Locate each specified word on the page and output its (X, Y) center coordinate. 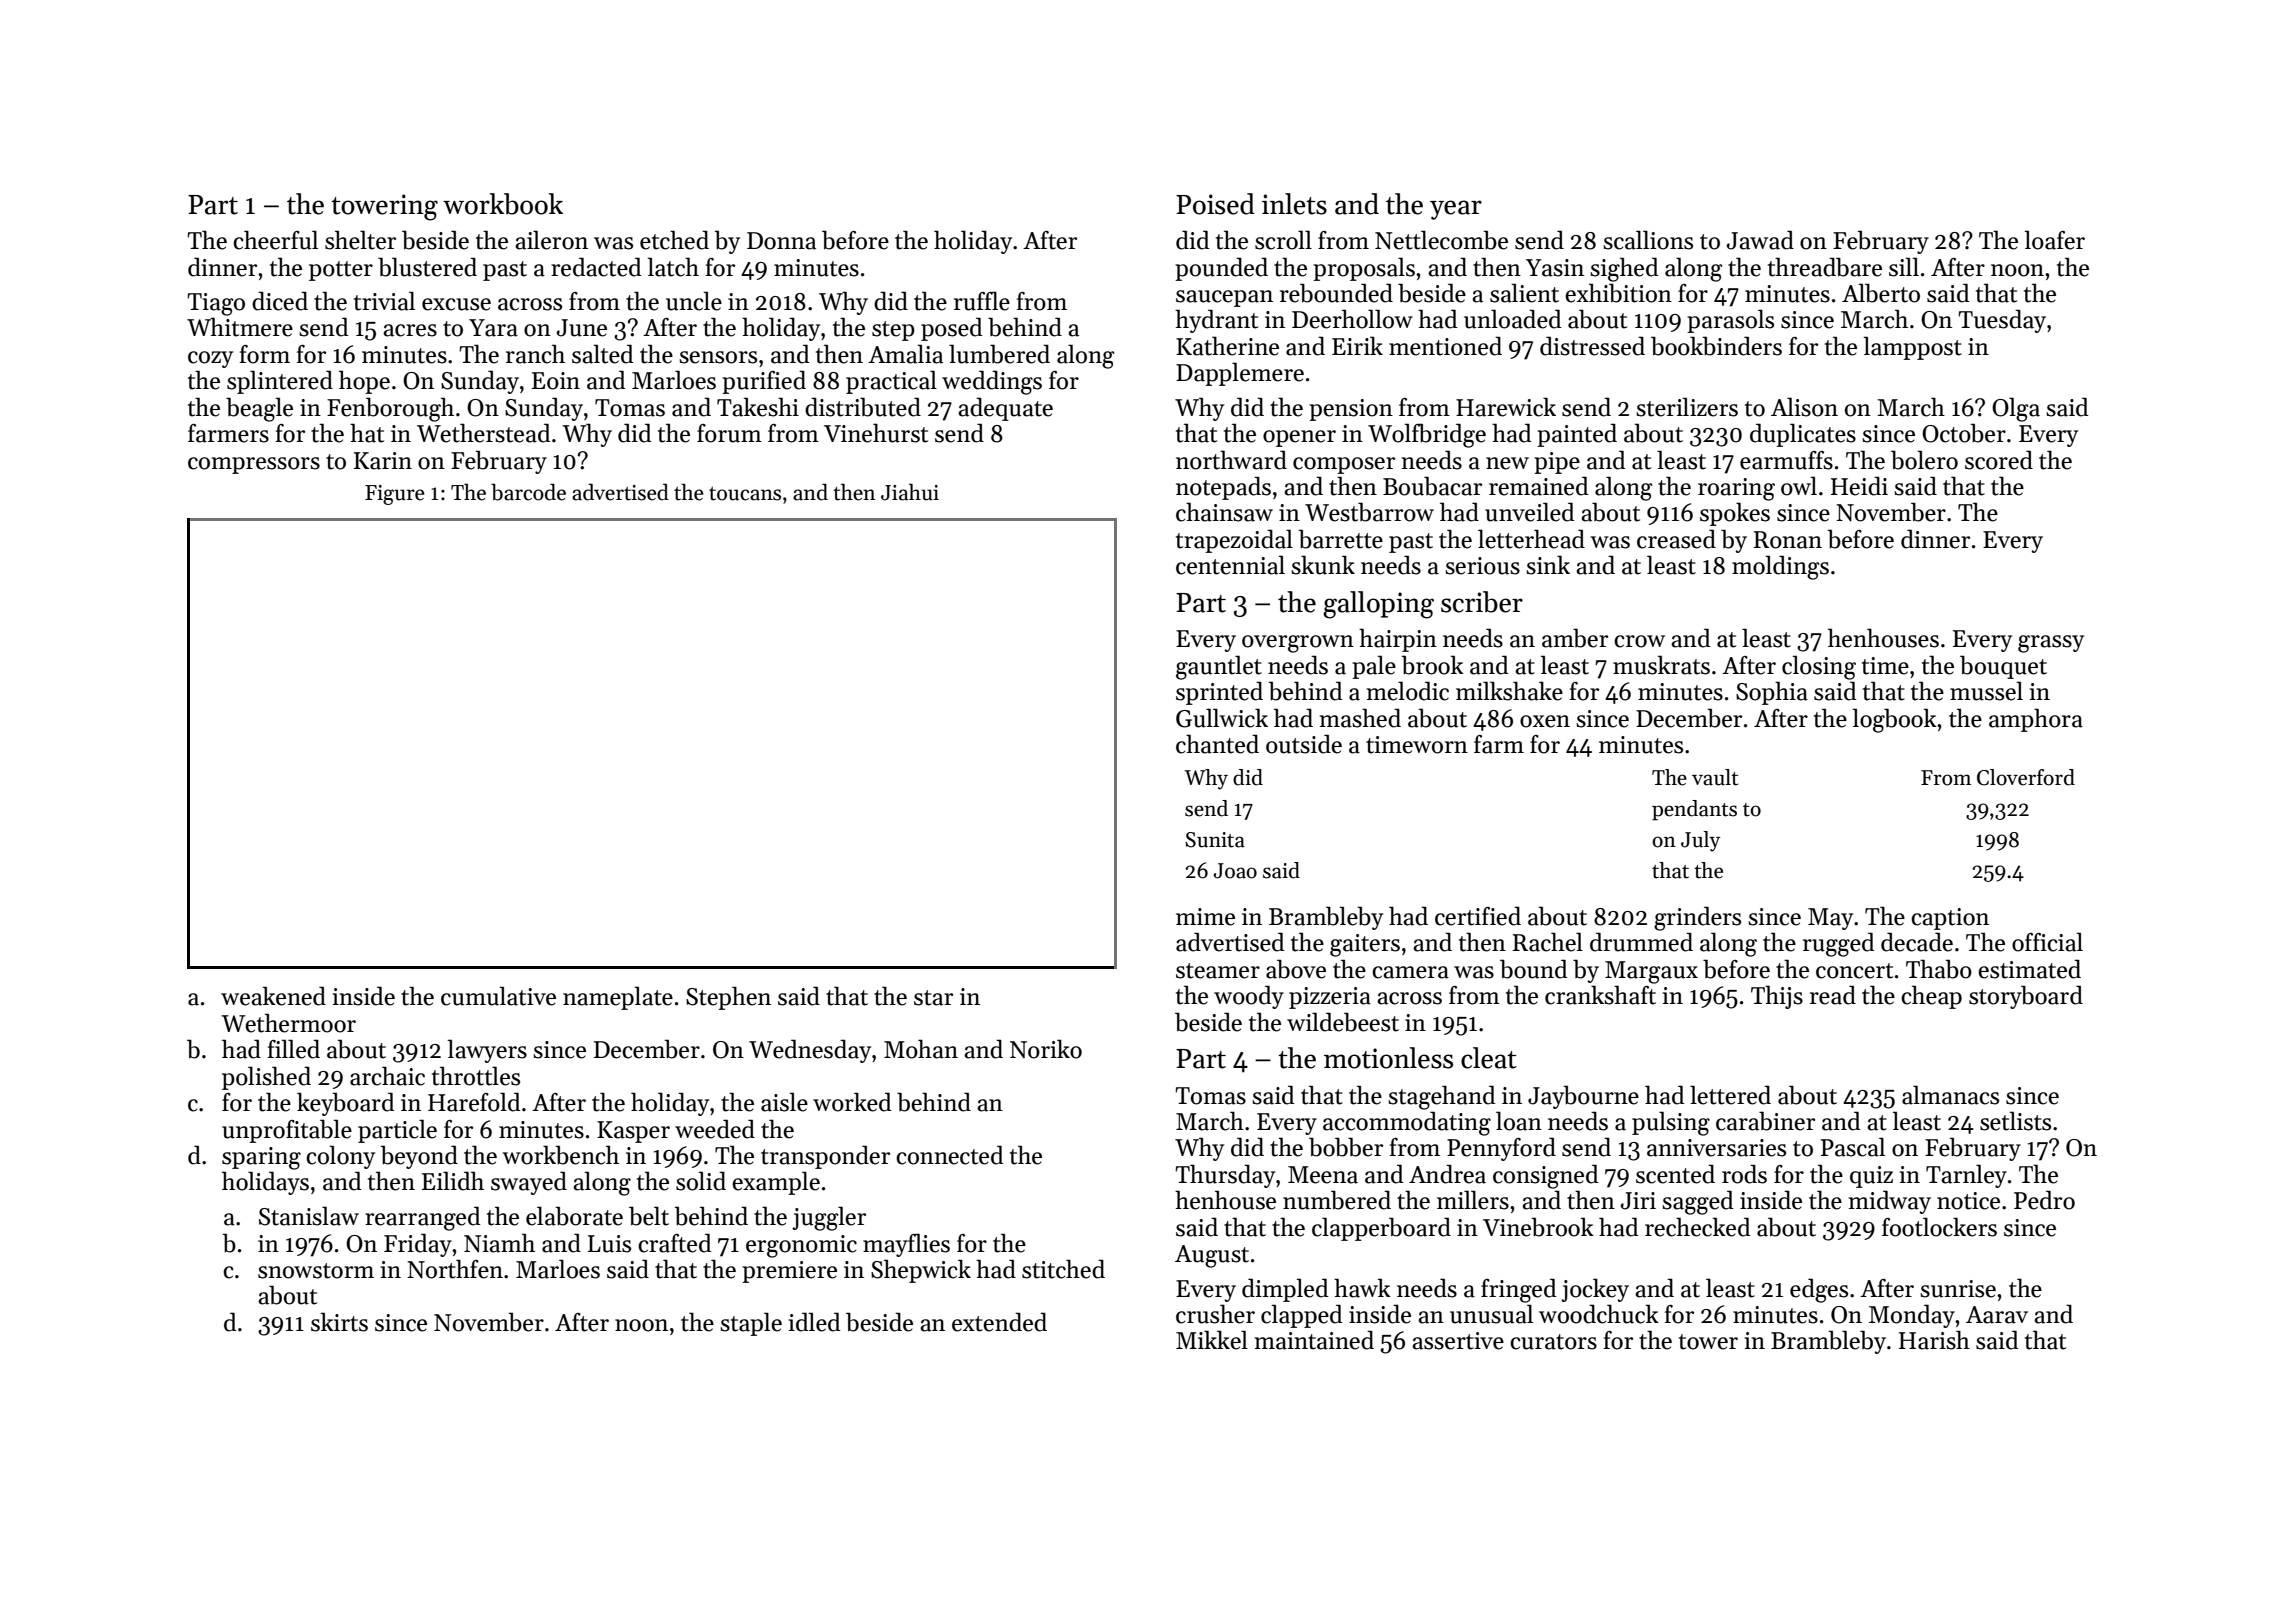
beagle (259, 409)
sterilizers (1687, 407)
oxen (1545, 721)
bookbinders (1716, 346)
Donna (781, 241)
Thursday (1225, 1176)
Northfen (455, 1269)
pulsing (1671, 1123)
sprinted (1219, 693)
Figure (394, 495)
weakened (273, 996)
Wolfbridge (1427, 435)
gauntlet (1219, 667)
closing (1819, 667)
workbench (560, 1155)
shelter (360, 240)
